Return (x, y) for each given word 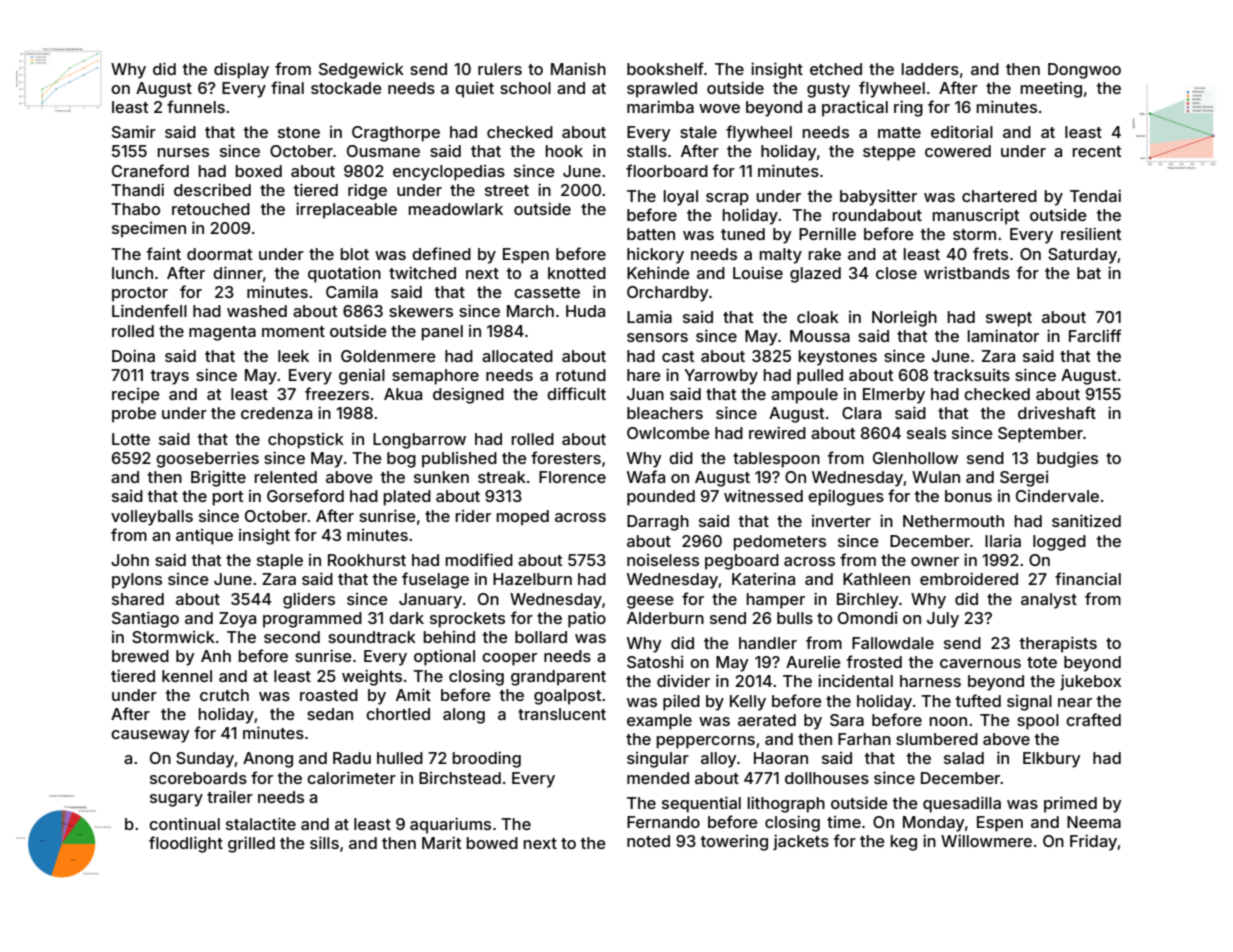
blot (355, 254)
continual (184, 823)
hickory (655, 256)
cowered (958, 151)
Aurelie (813, 661)
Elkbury (1052, 760)
